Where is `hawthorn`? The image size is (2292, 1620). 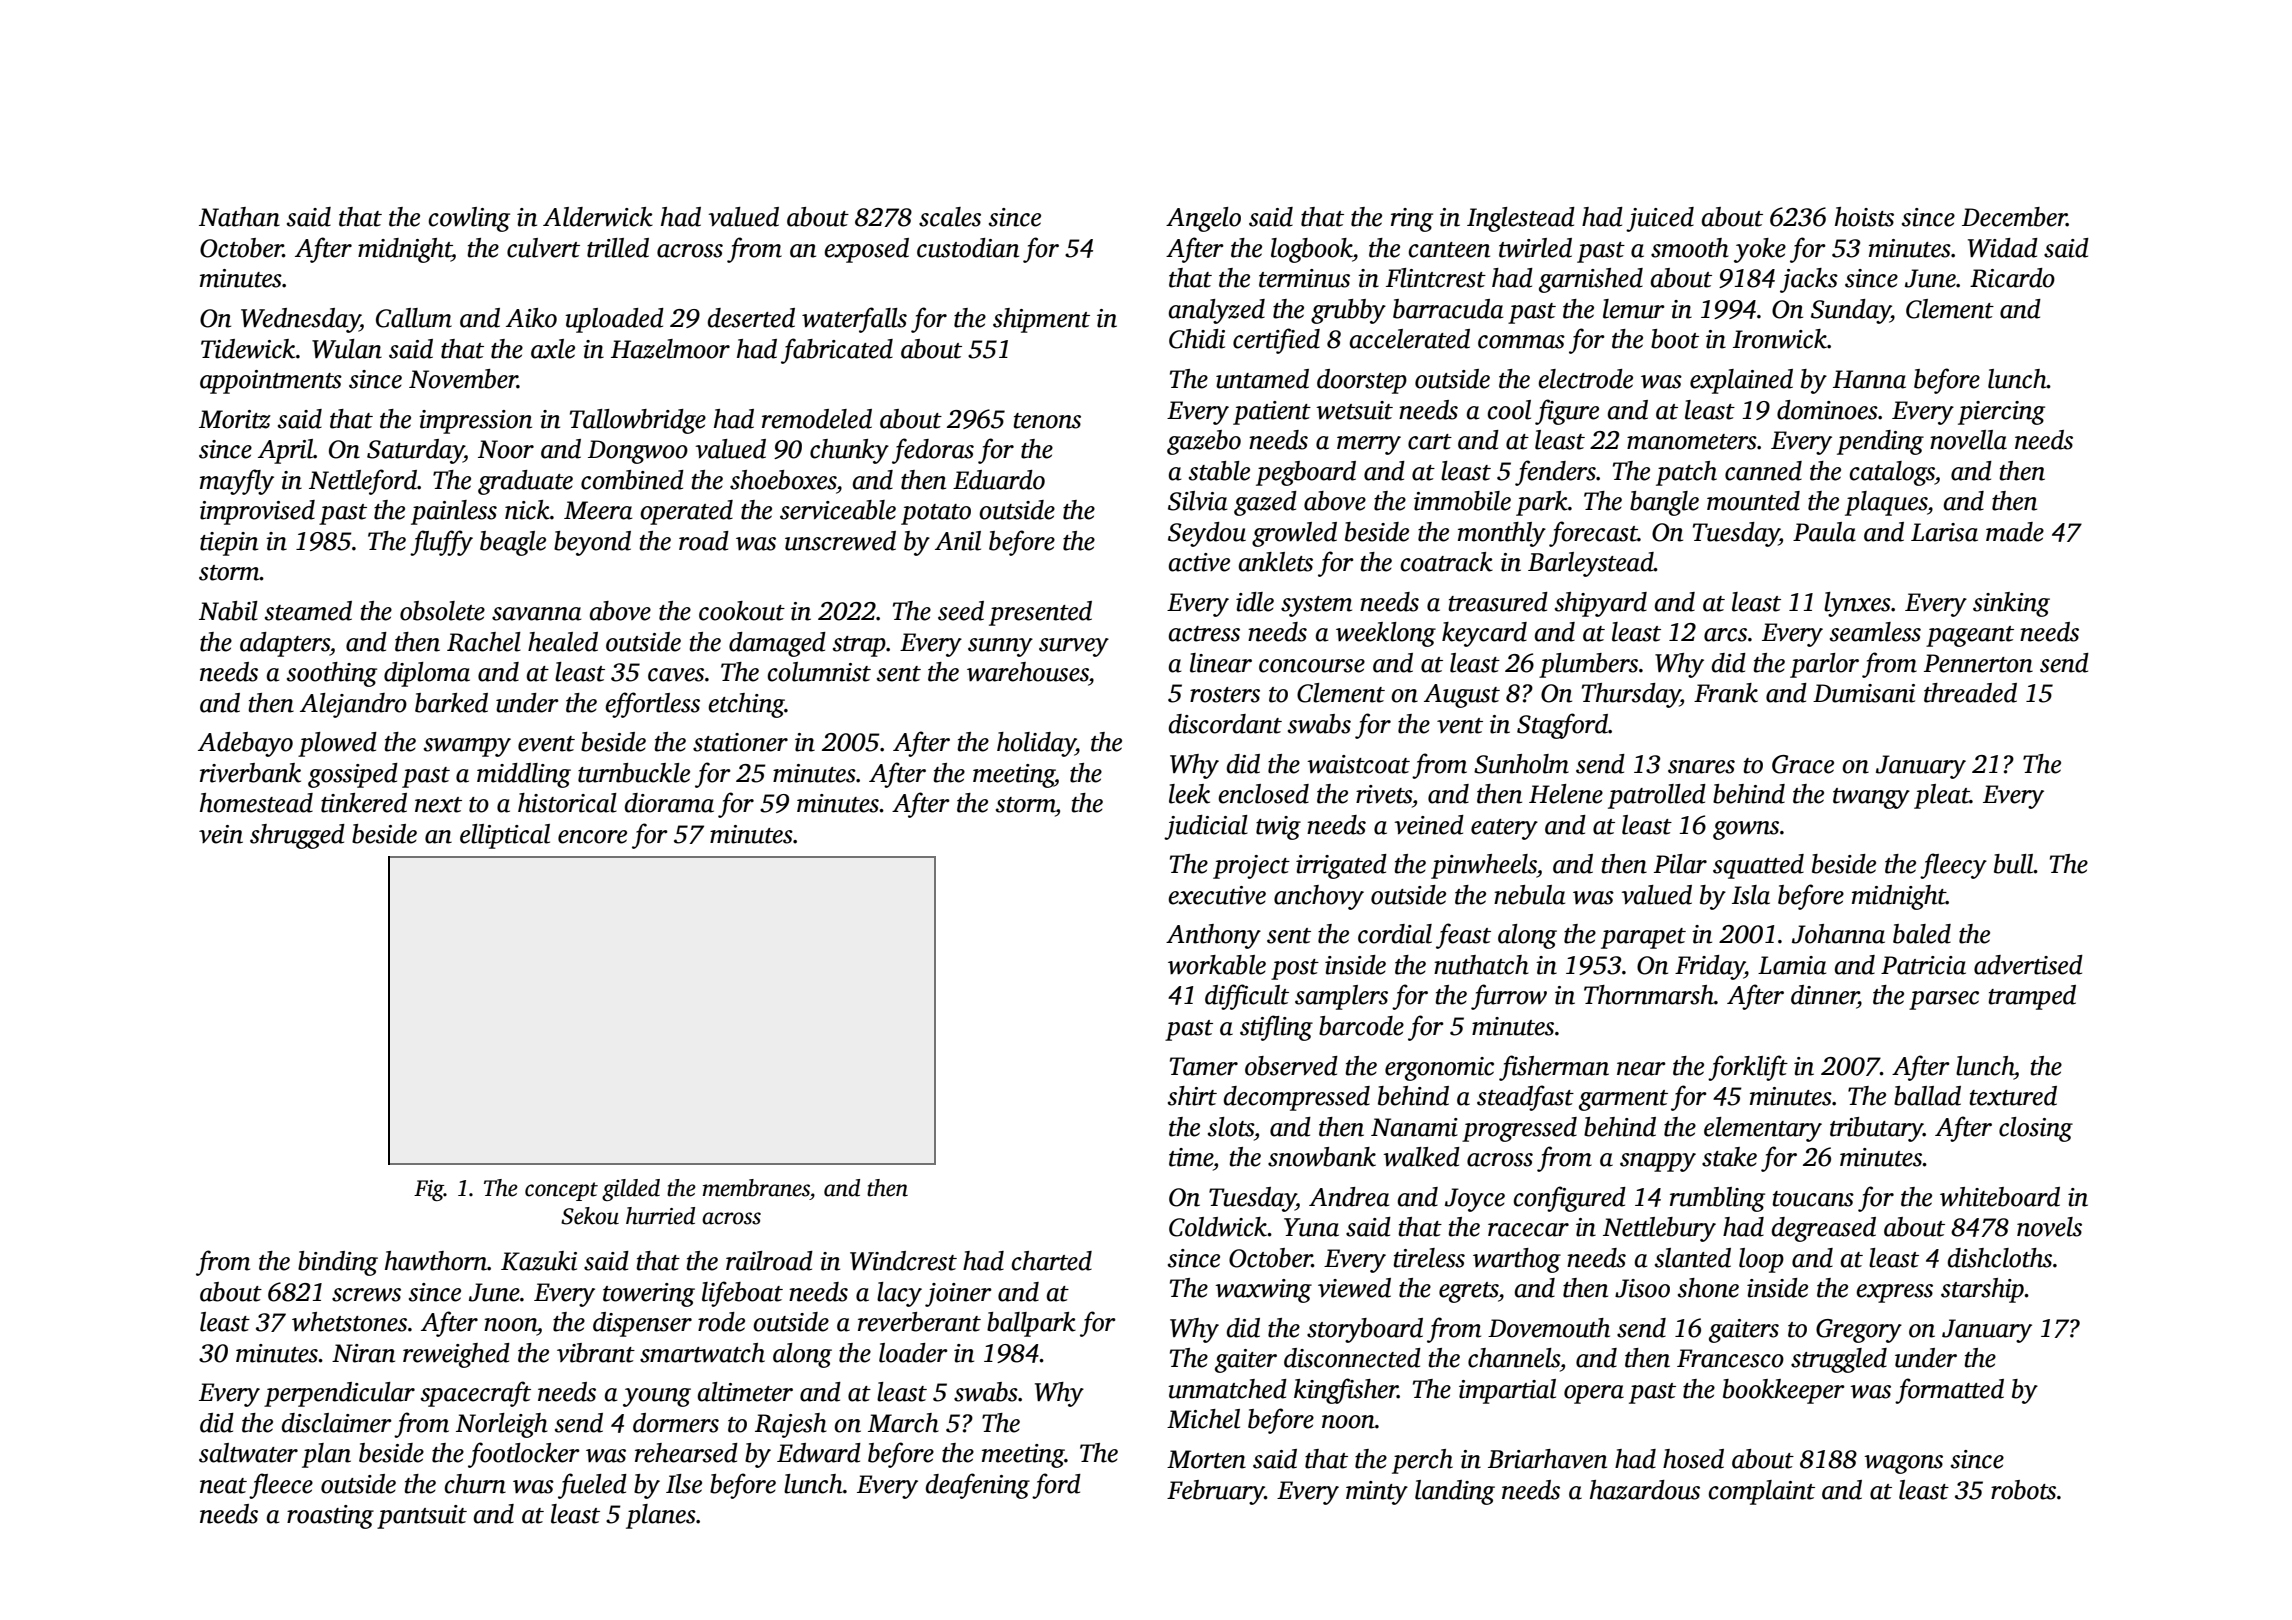
hawthorn is located at coordinates (436, 1261).
